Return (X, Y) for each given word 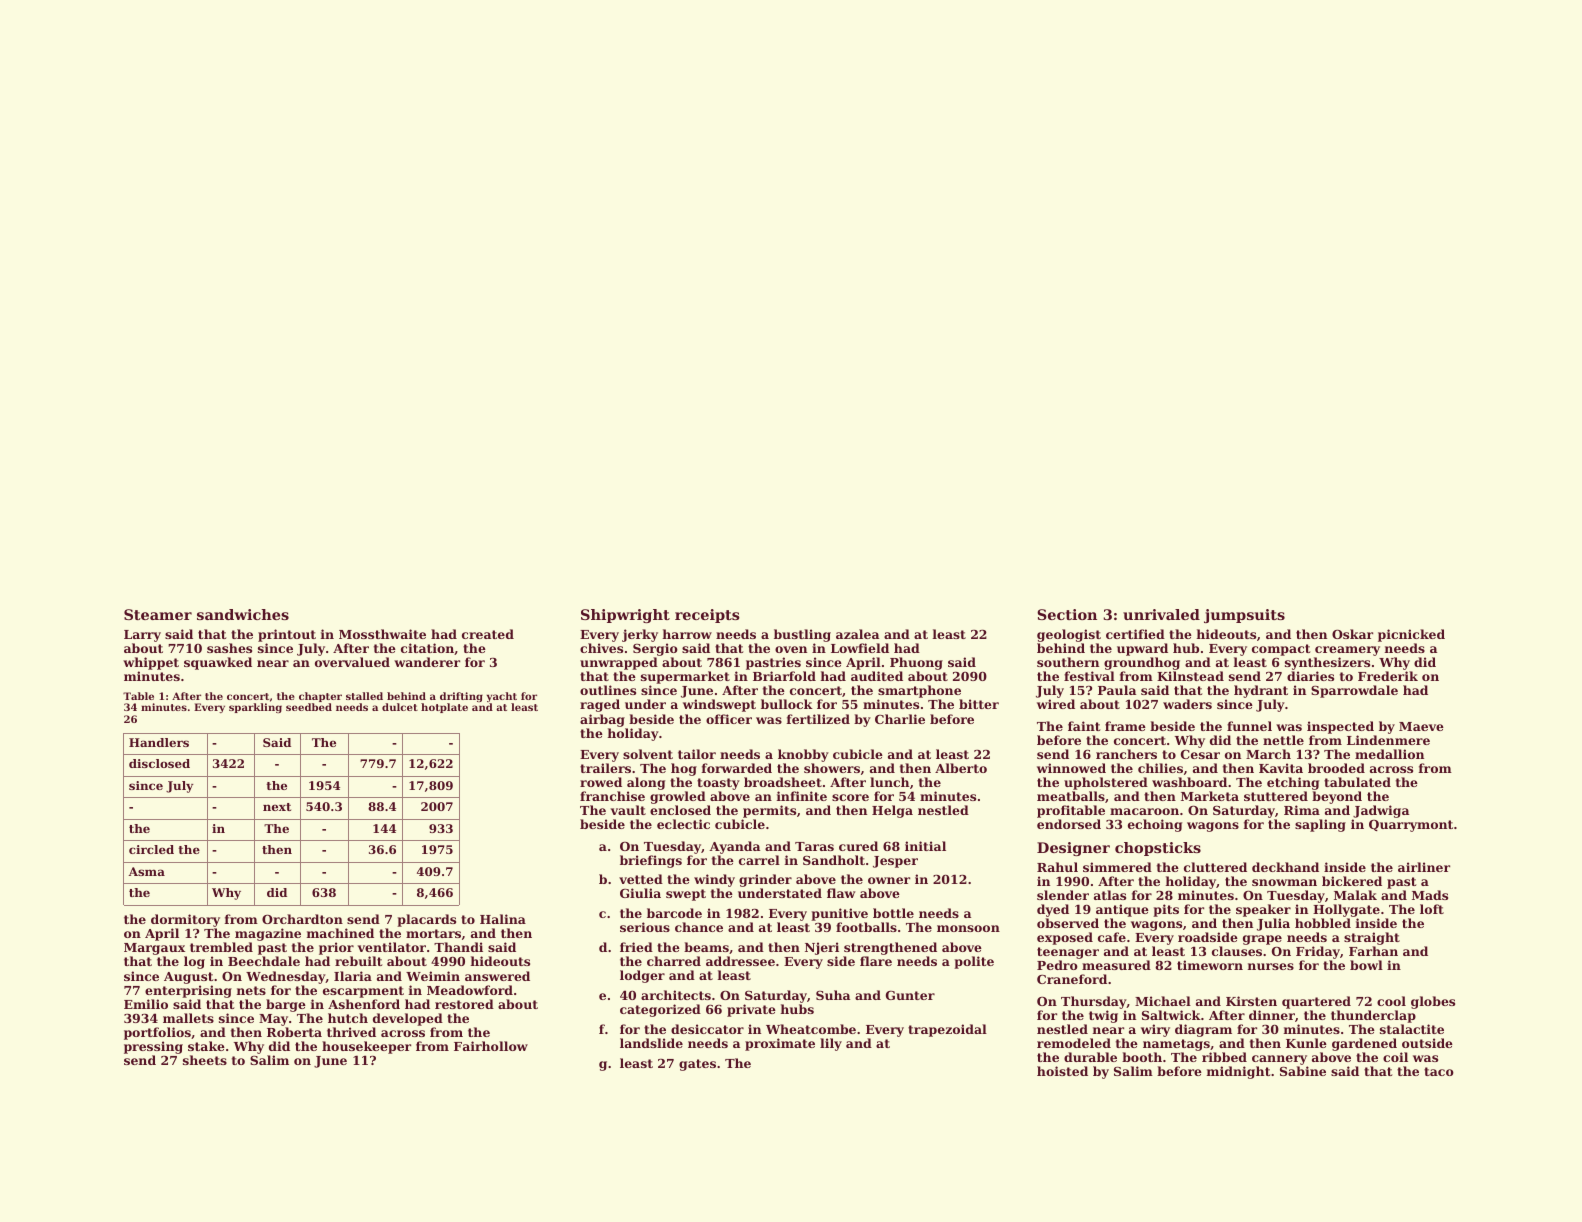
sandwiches (243, 614)
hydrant (1261, 692)
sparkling (255, 708)
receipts (707, 616)
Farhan (1373, 951)
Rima (1302, 810)
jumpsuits (1244, 616)
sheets (205, 1060)
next (277, 807)
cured (858, 846)
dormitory (185, 920)
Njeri (822, 948)
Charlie (900, 719)
